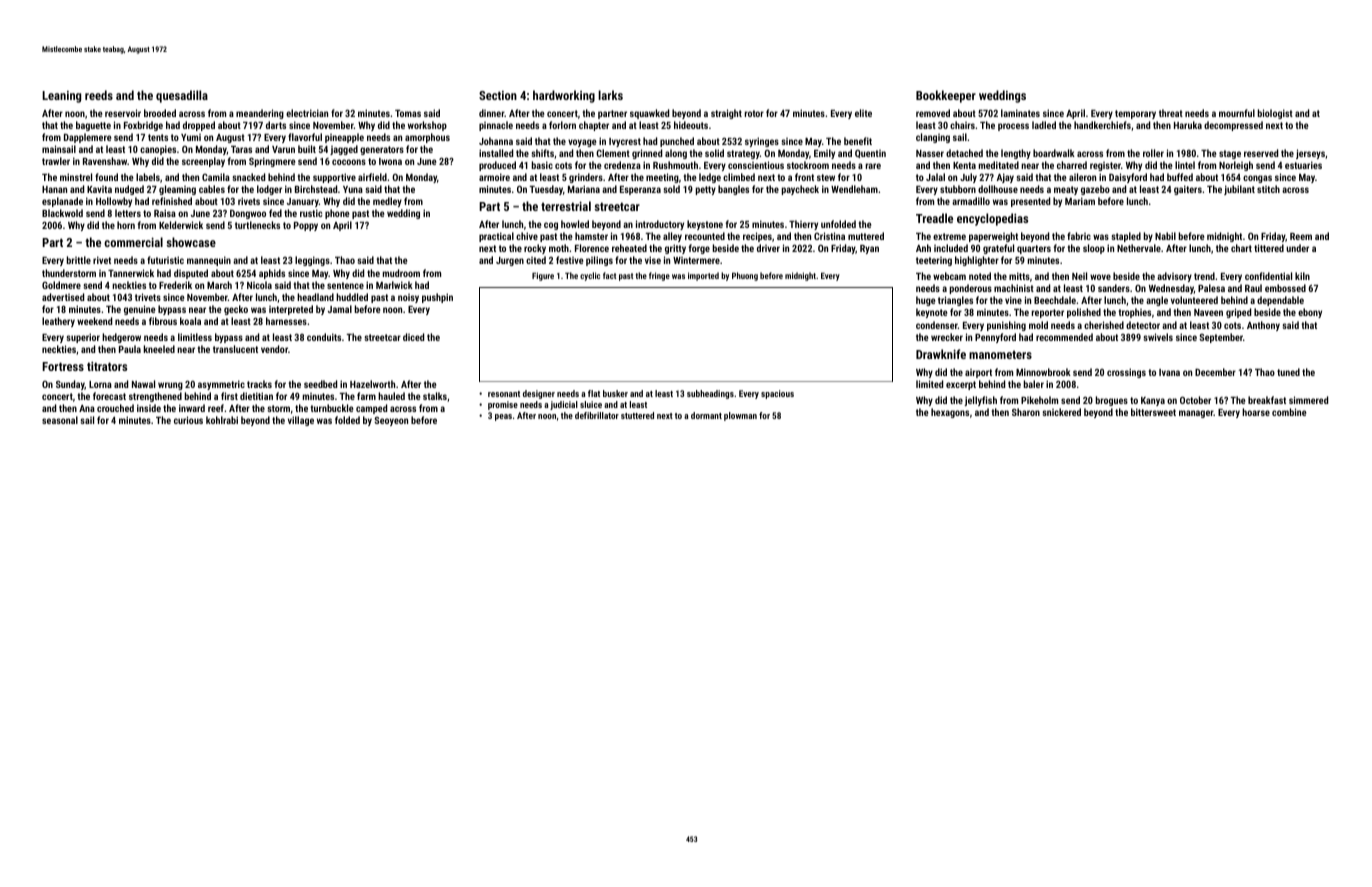 This page has height=887, width=1372. What do you see at coordinates (992, 219) in the page?
I see `encyclopedias` at bounding box center [992, 219].
